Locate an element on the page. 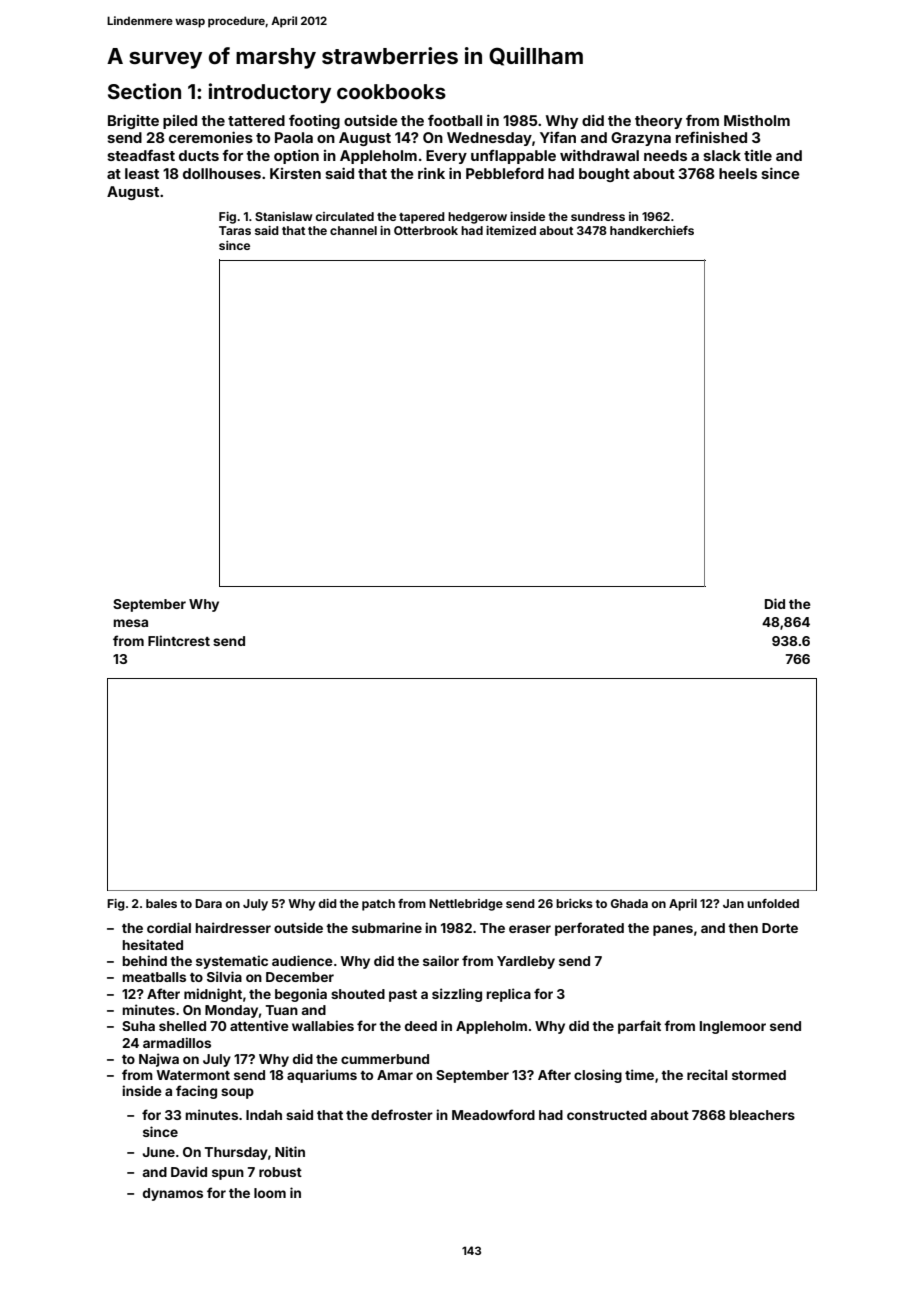 This image has height=1308, width=924. Yifan is located at coordinates (558, 137).
